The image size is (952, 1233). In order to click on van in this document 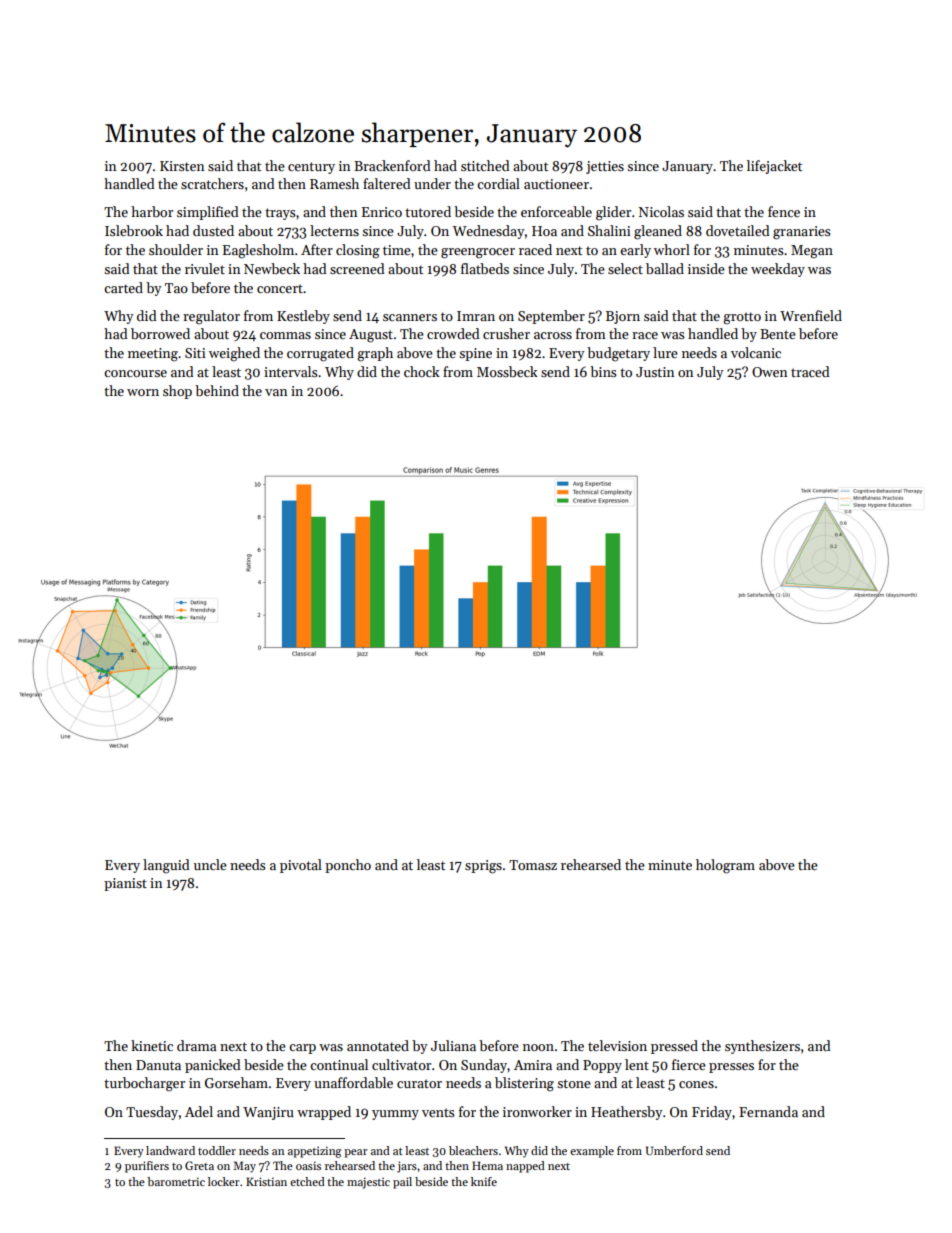, I will do `click(276, 392)`.
